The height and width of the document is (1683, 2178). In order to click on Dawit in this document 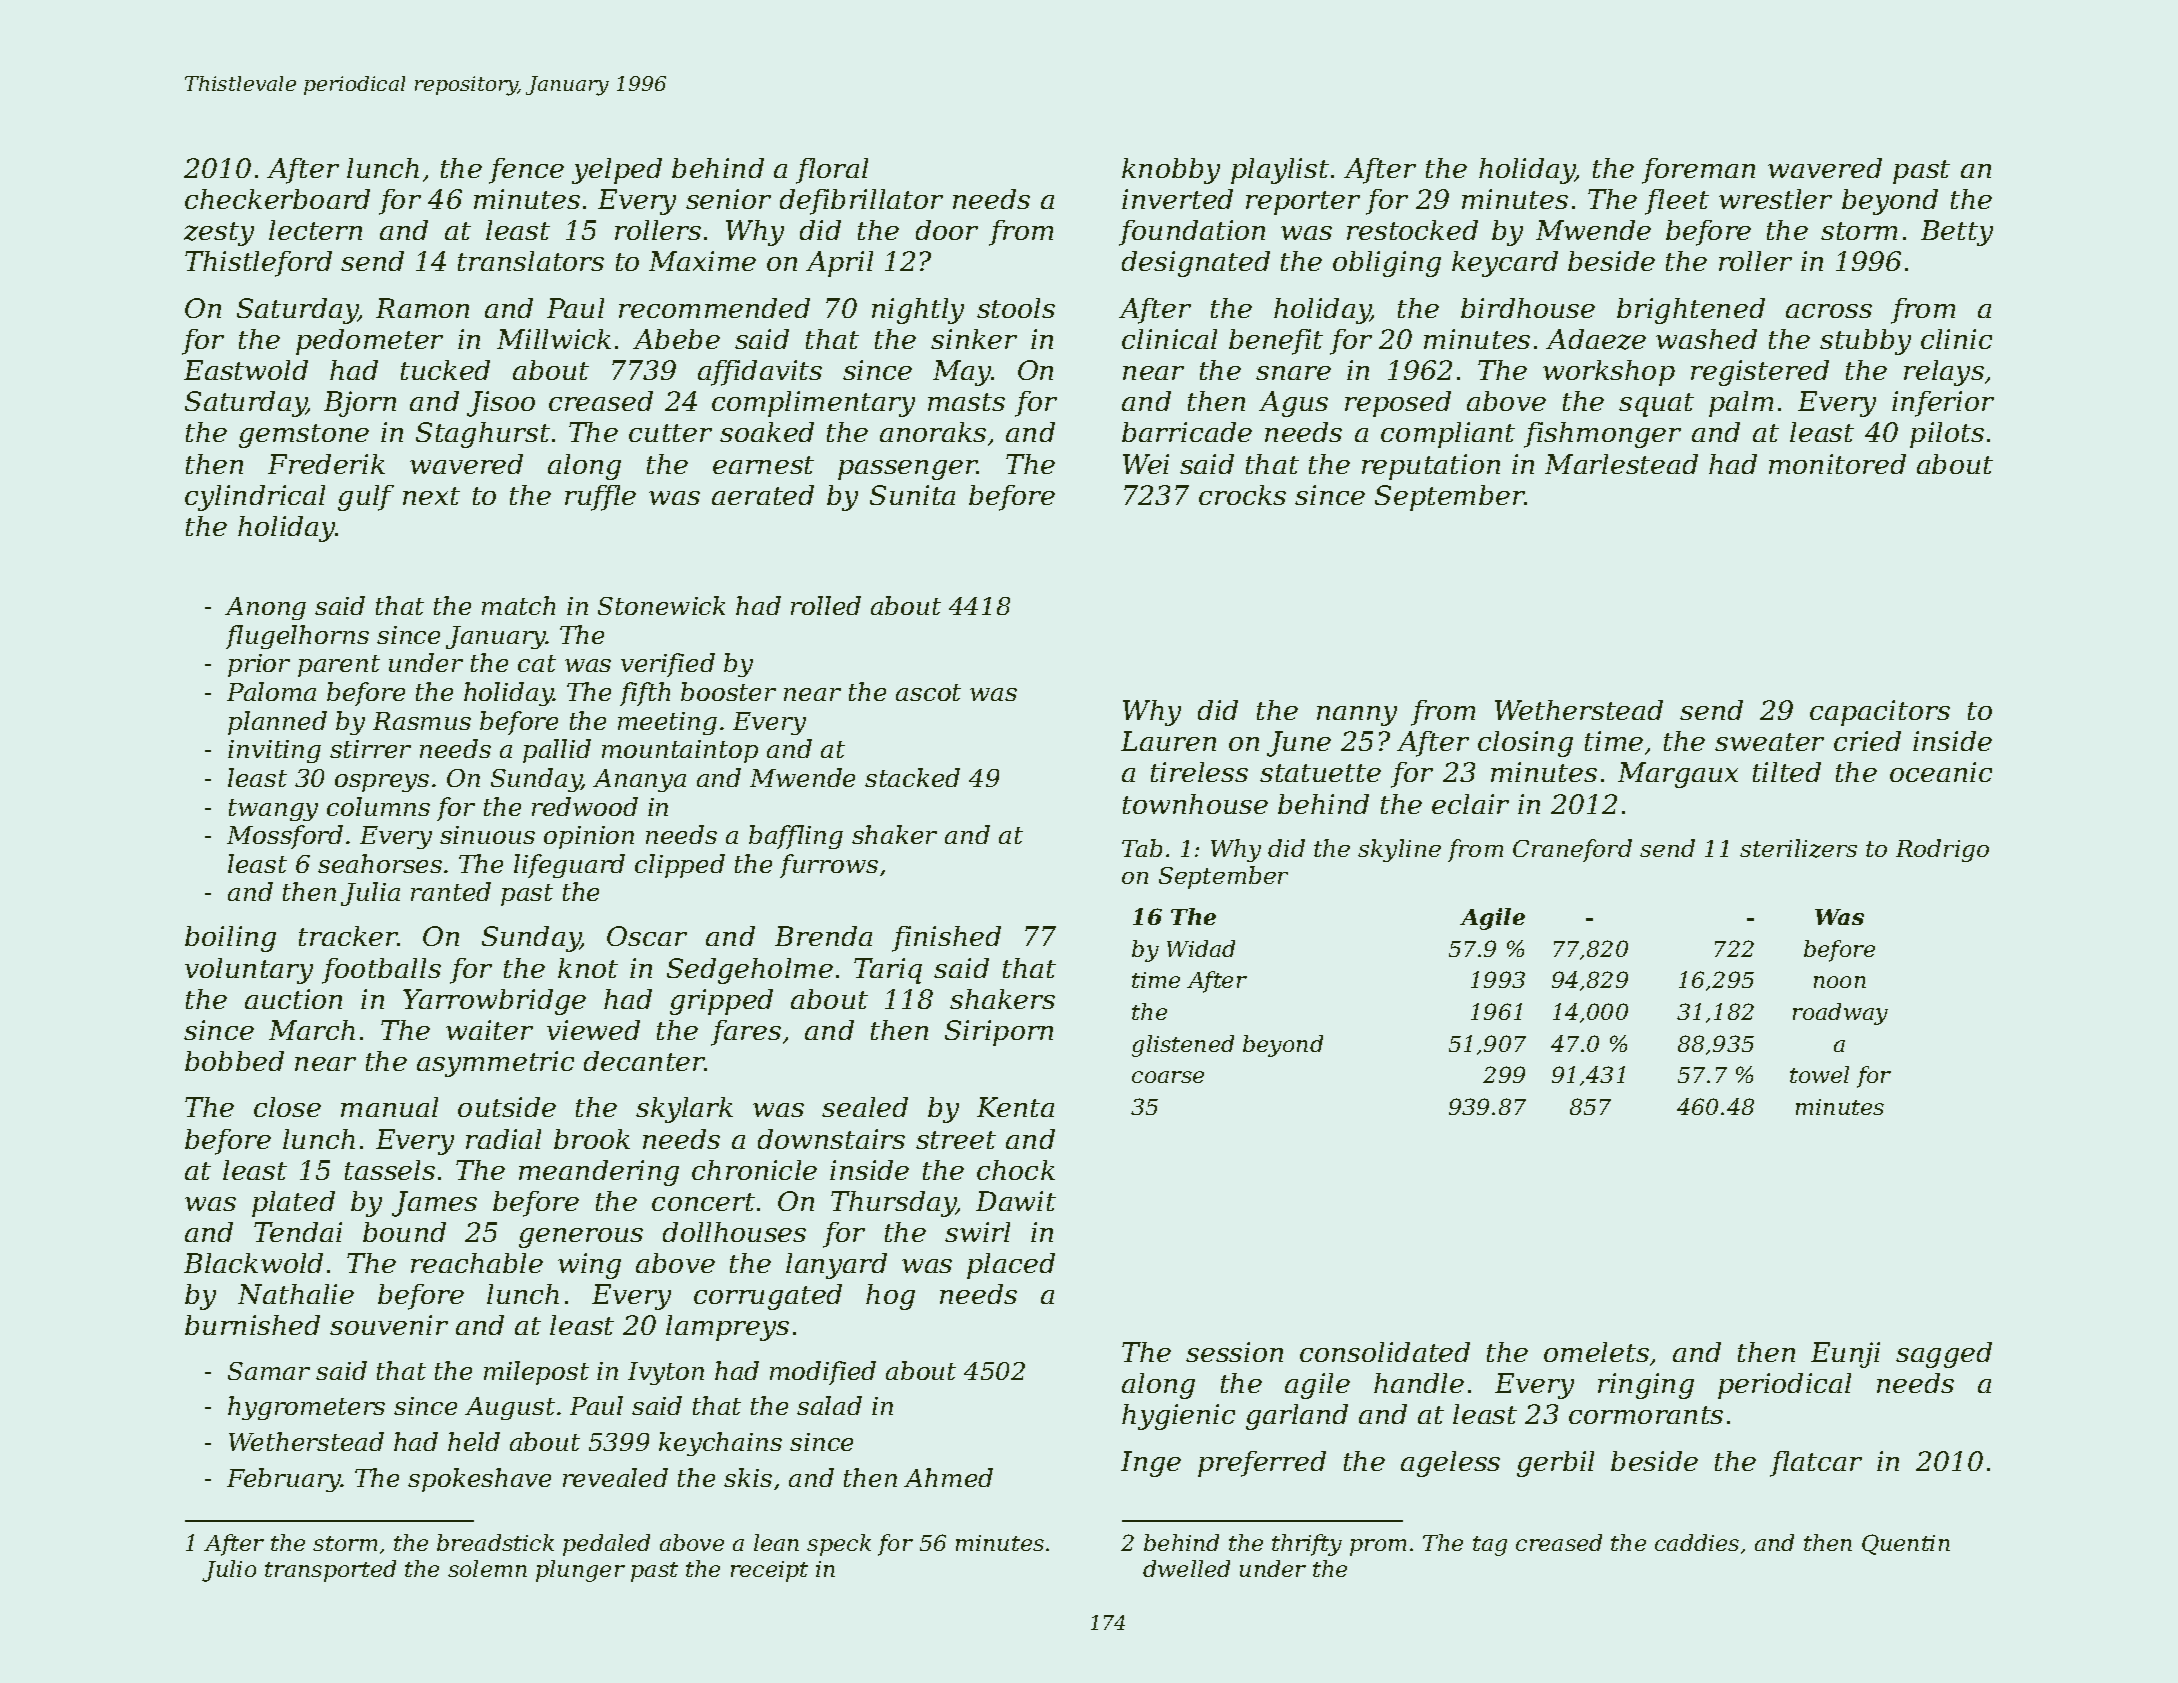, I will do `click(1016, 1201)`.
